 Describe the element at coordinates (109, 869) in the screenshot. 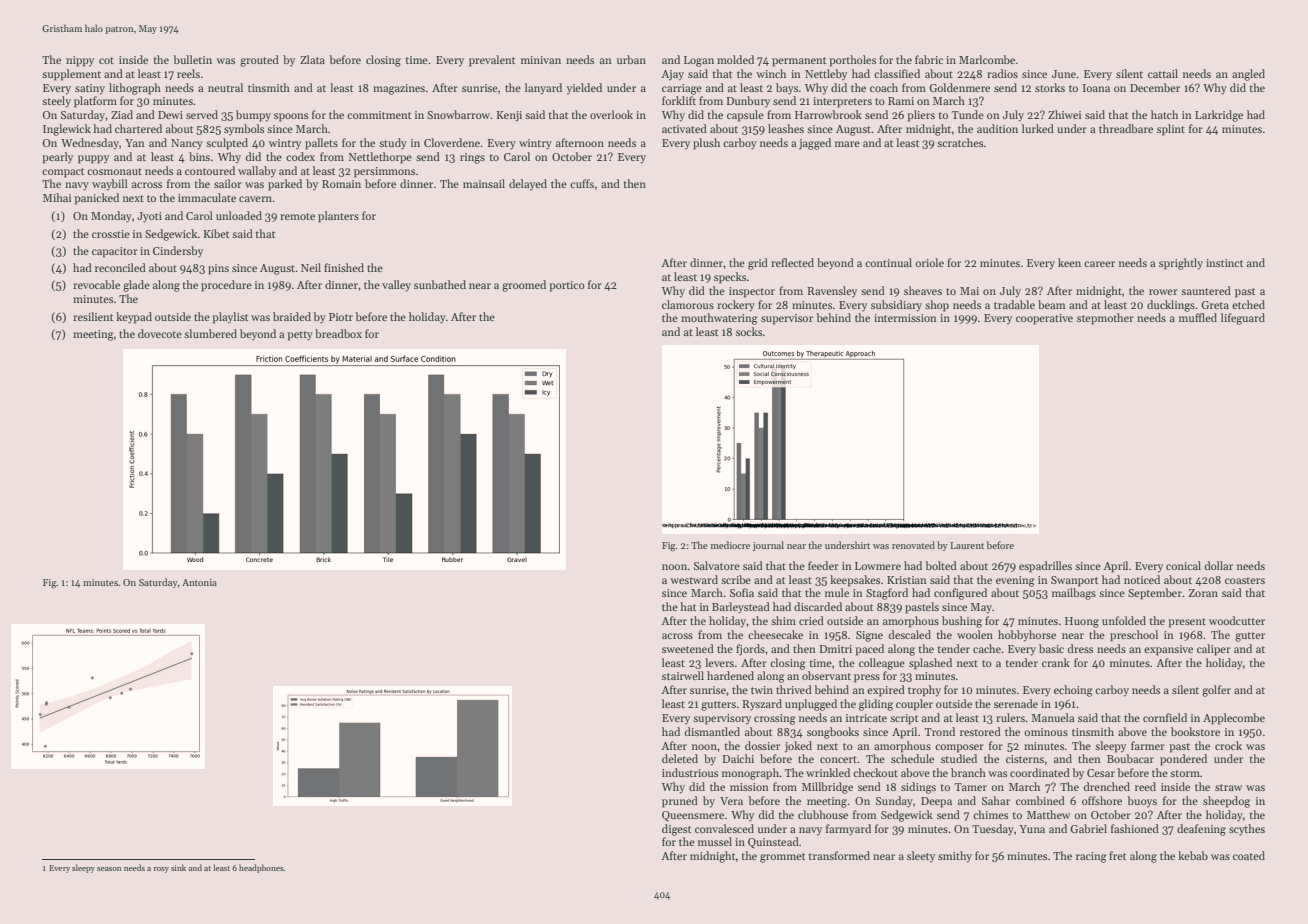

I see `season` at that location.
